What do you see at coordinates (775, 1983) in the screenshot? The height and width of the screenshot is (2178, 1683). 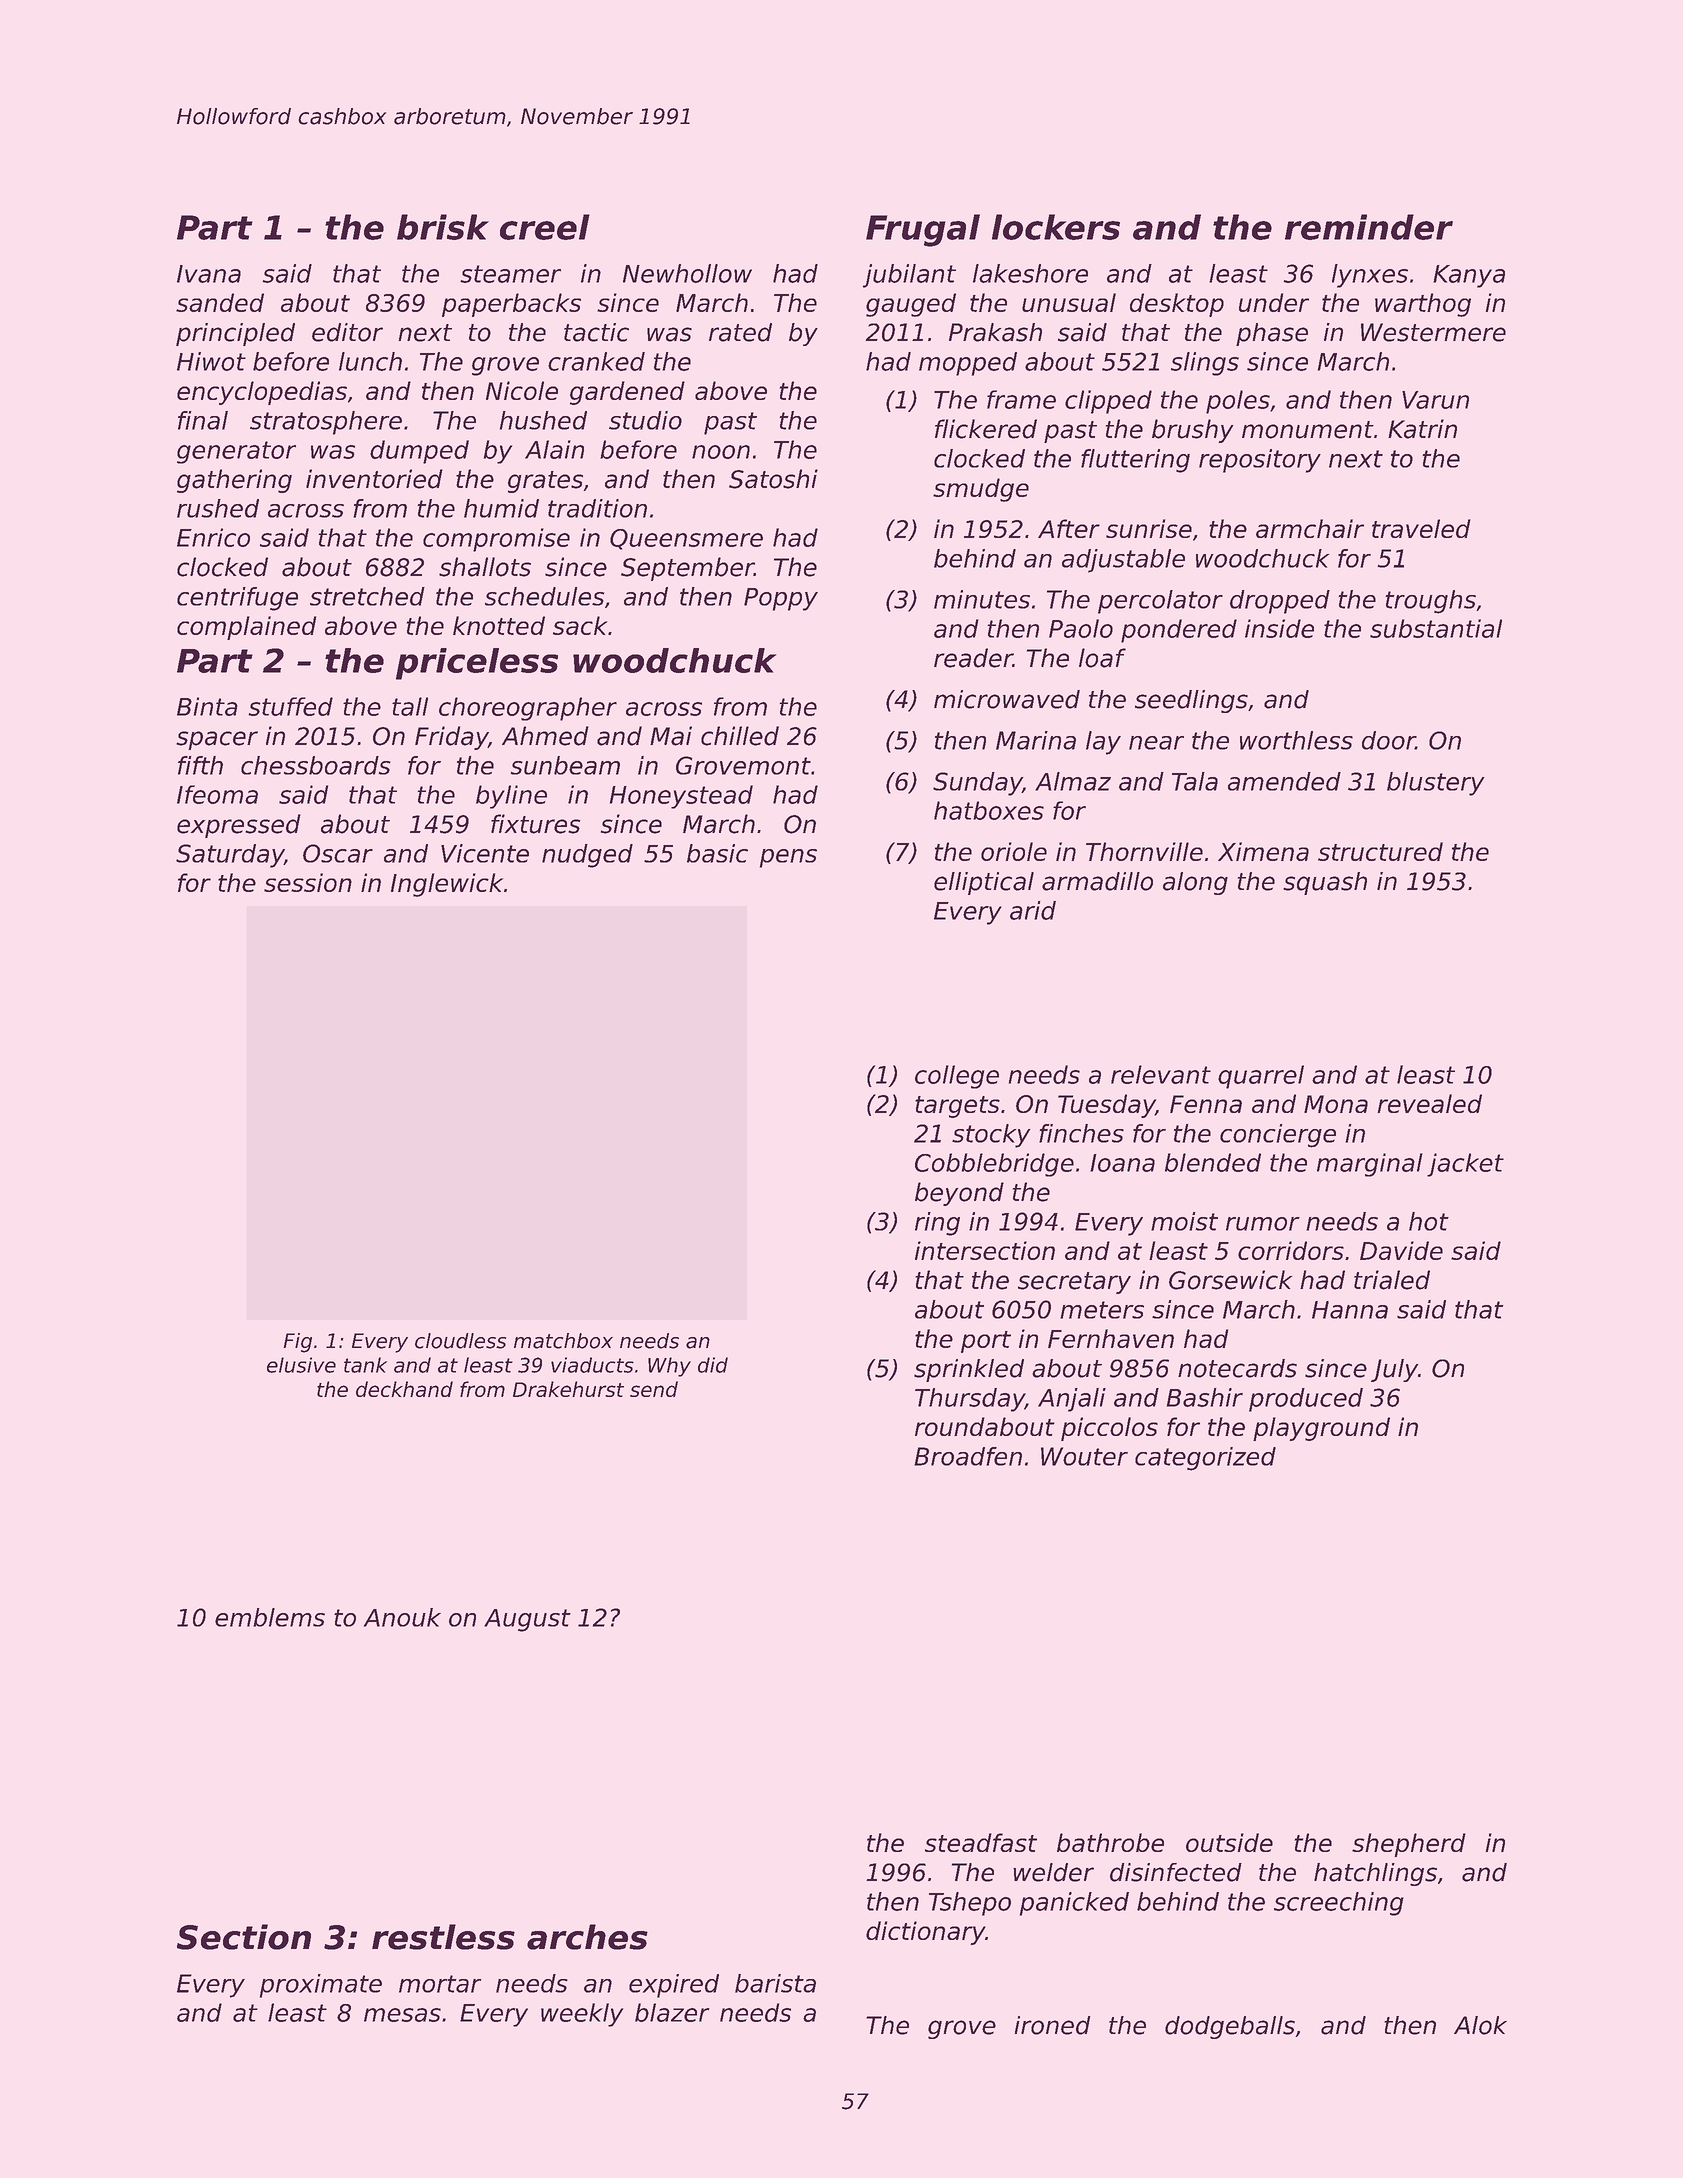 I see `barista` at bounding box center [775, 1983].
